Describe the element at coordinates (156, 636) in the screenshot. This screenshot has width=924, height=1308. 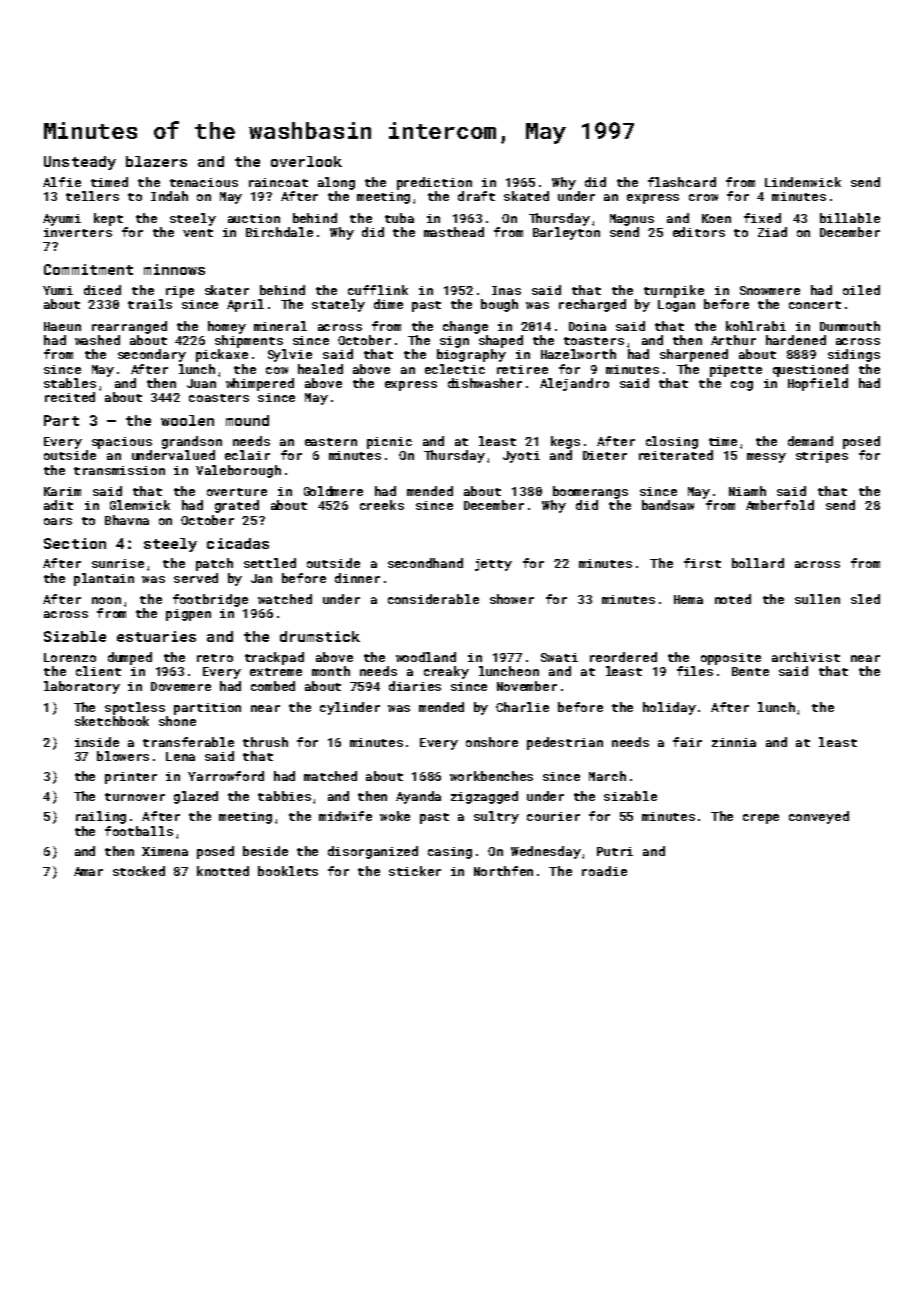
I see `estuaries` at that location.
